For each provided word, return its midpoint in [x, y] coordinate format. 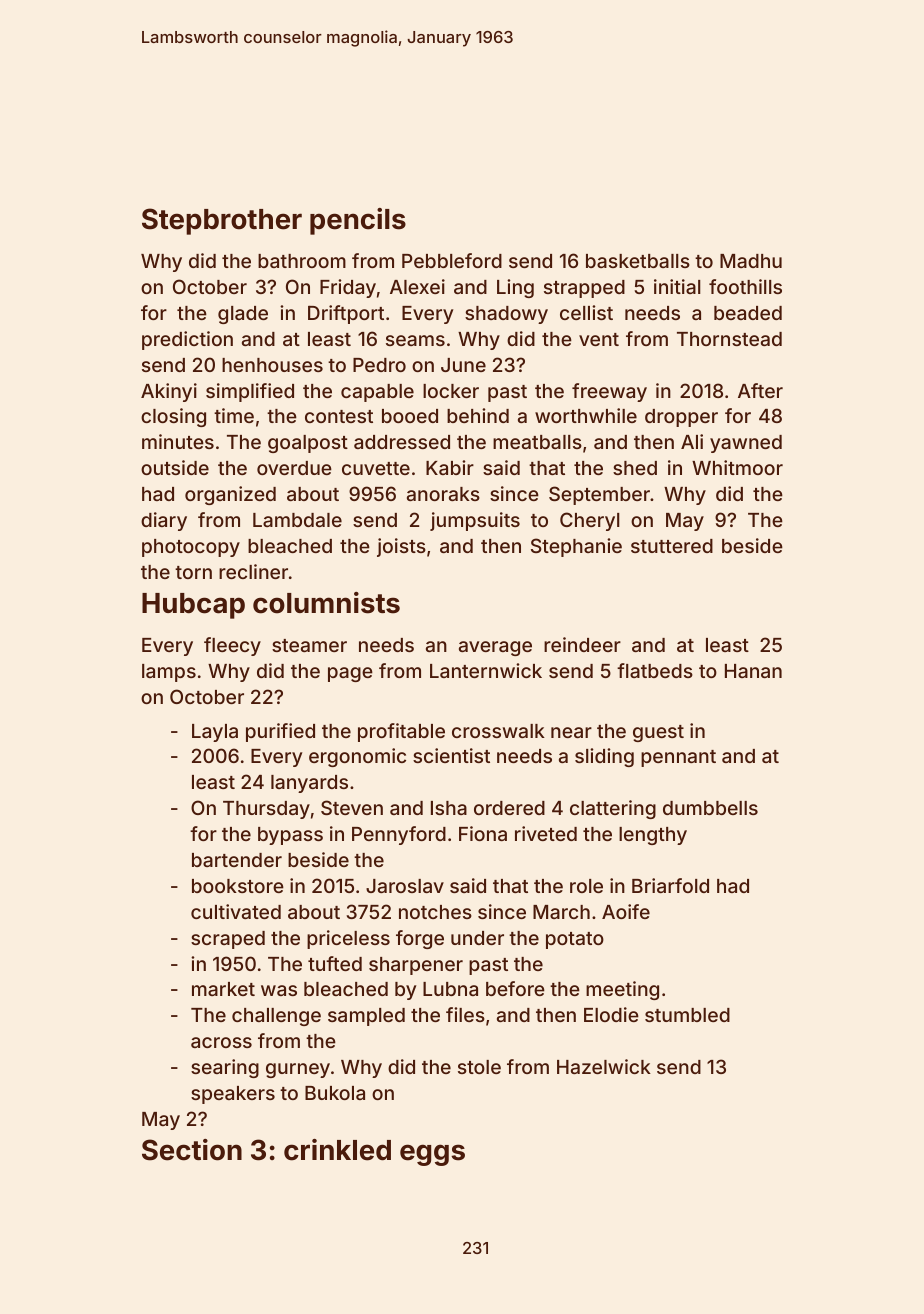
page [350, 674]
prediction [187, 340]
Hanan [753, 671]
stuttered [672, 546]
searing [225, 1068]
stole [479, 1067]
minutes [178, 441]
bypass [290, 836]
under [477, 938]
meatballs [537, 442]
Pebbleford [452, 260]
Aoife [626, 911]
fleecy [232, 646]
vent [599, 339]
